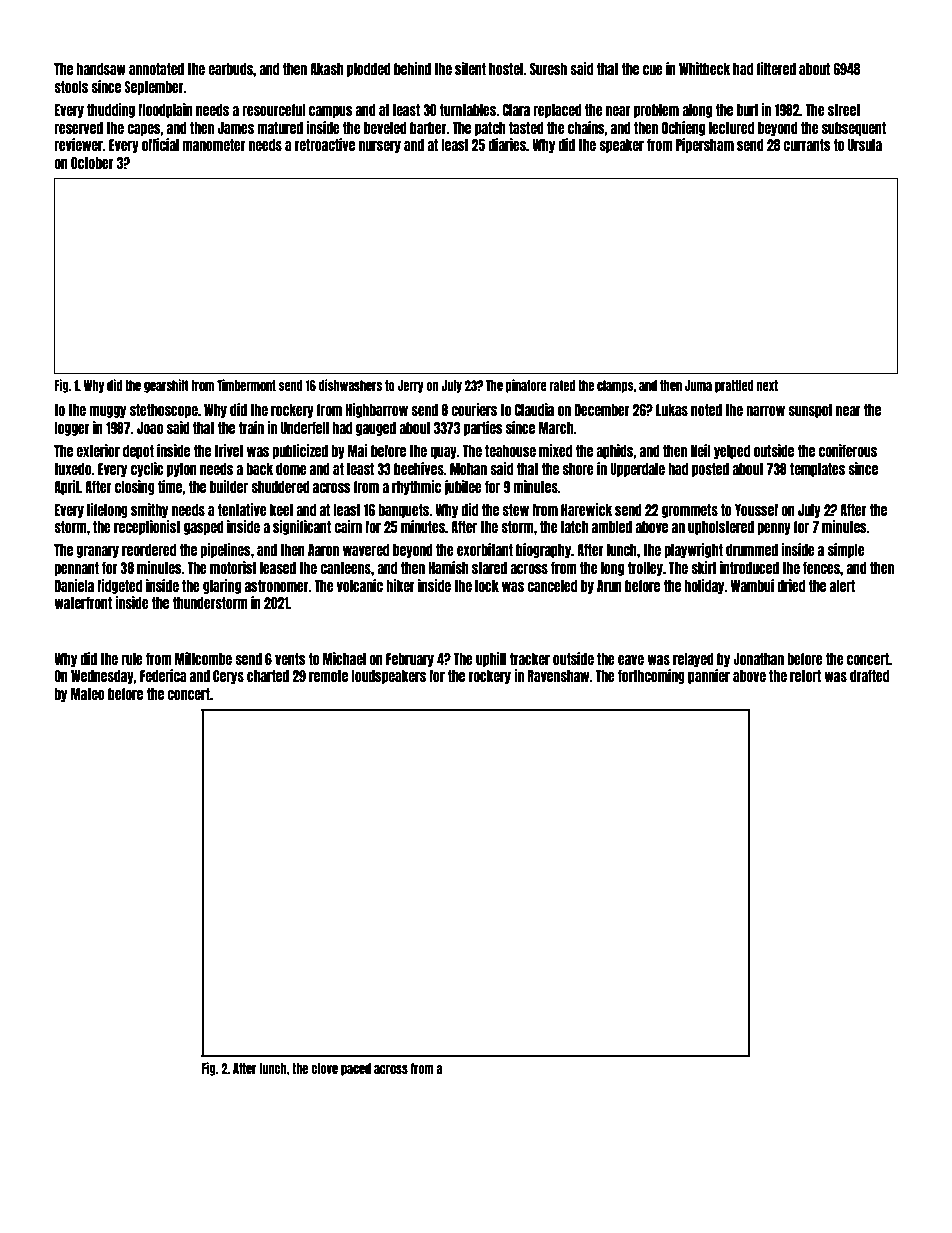 This image has height=1233, width=952. I want to click on street, so click(844, 110).
